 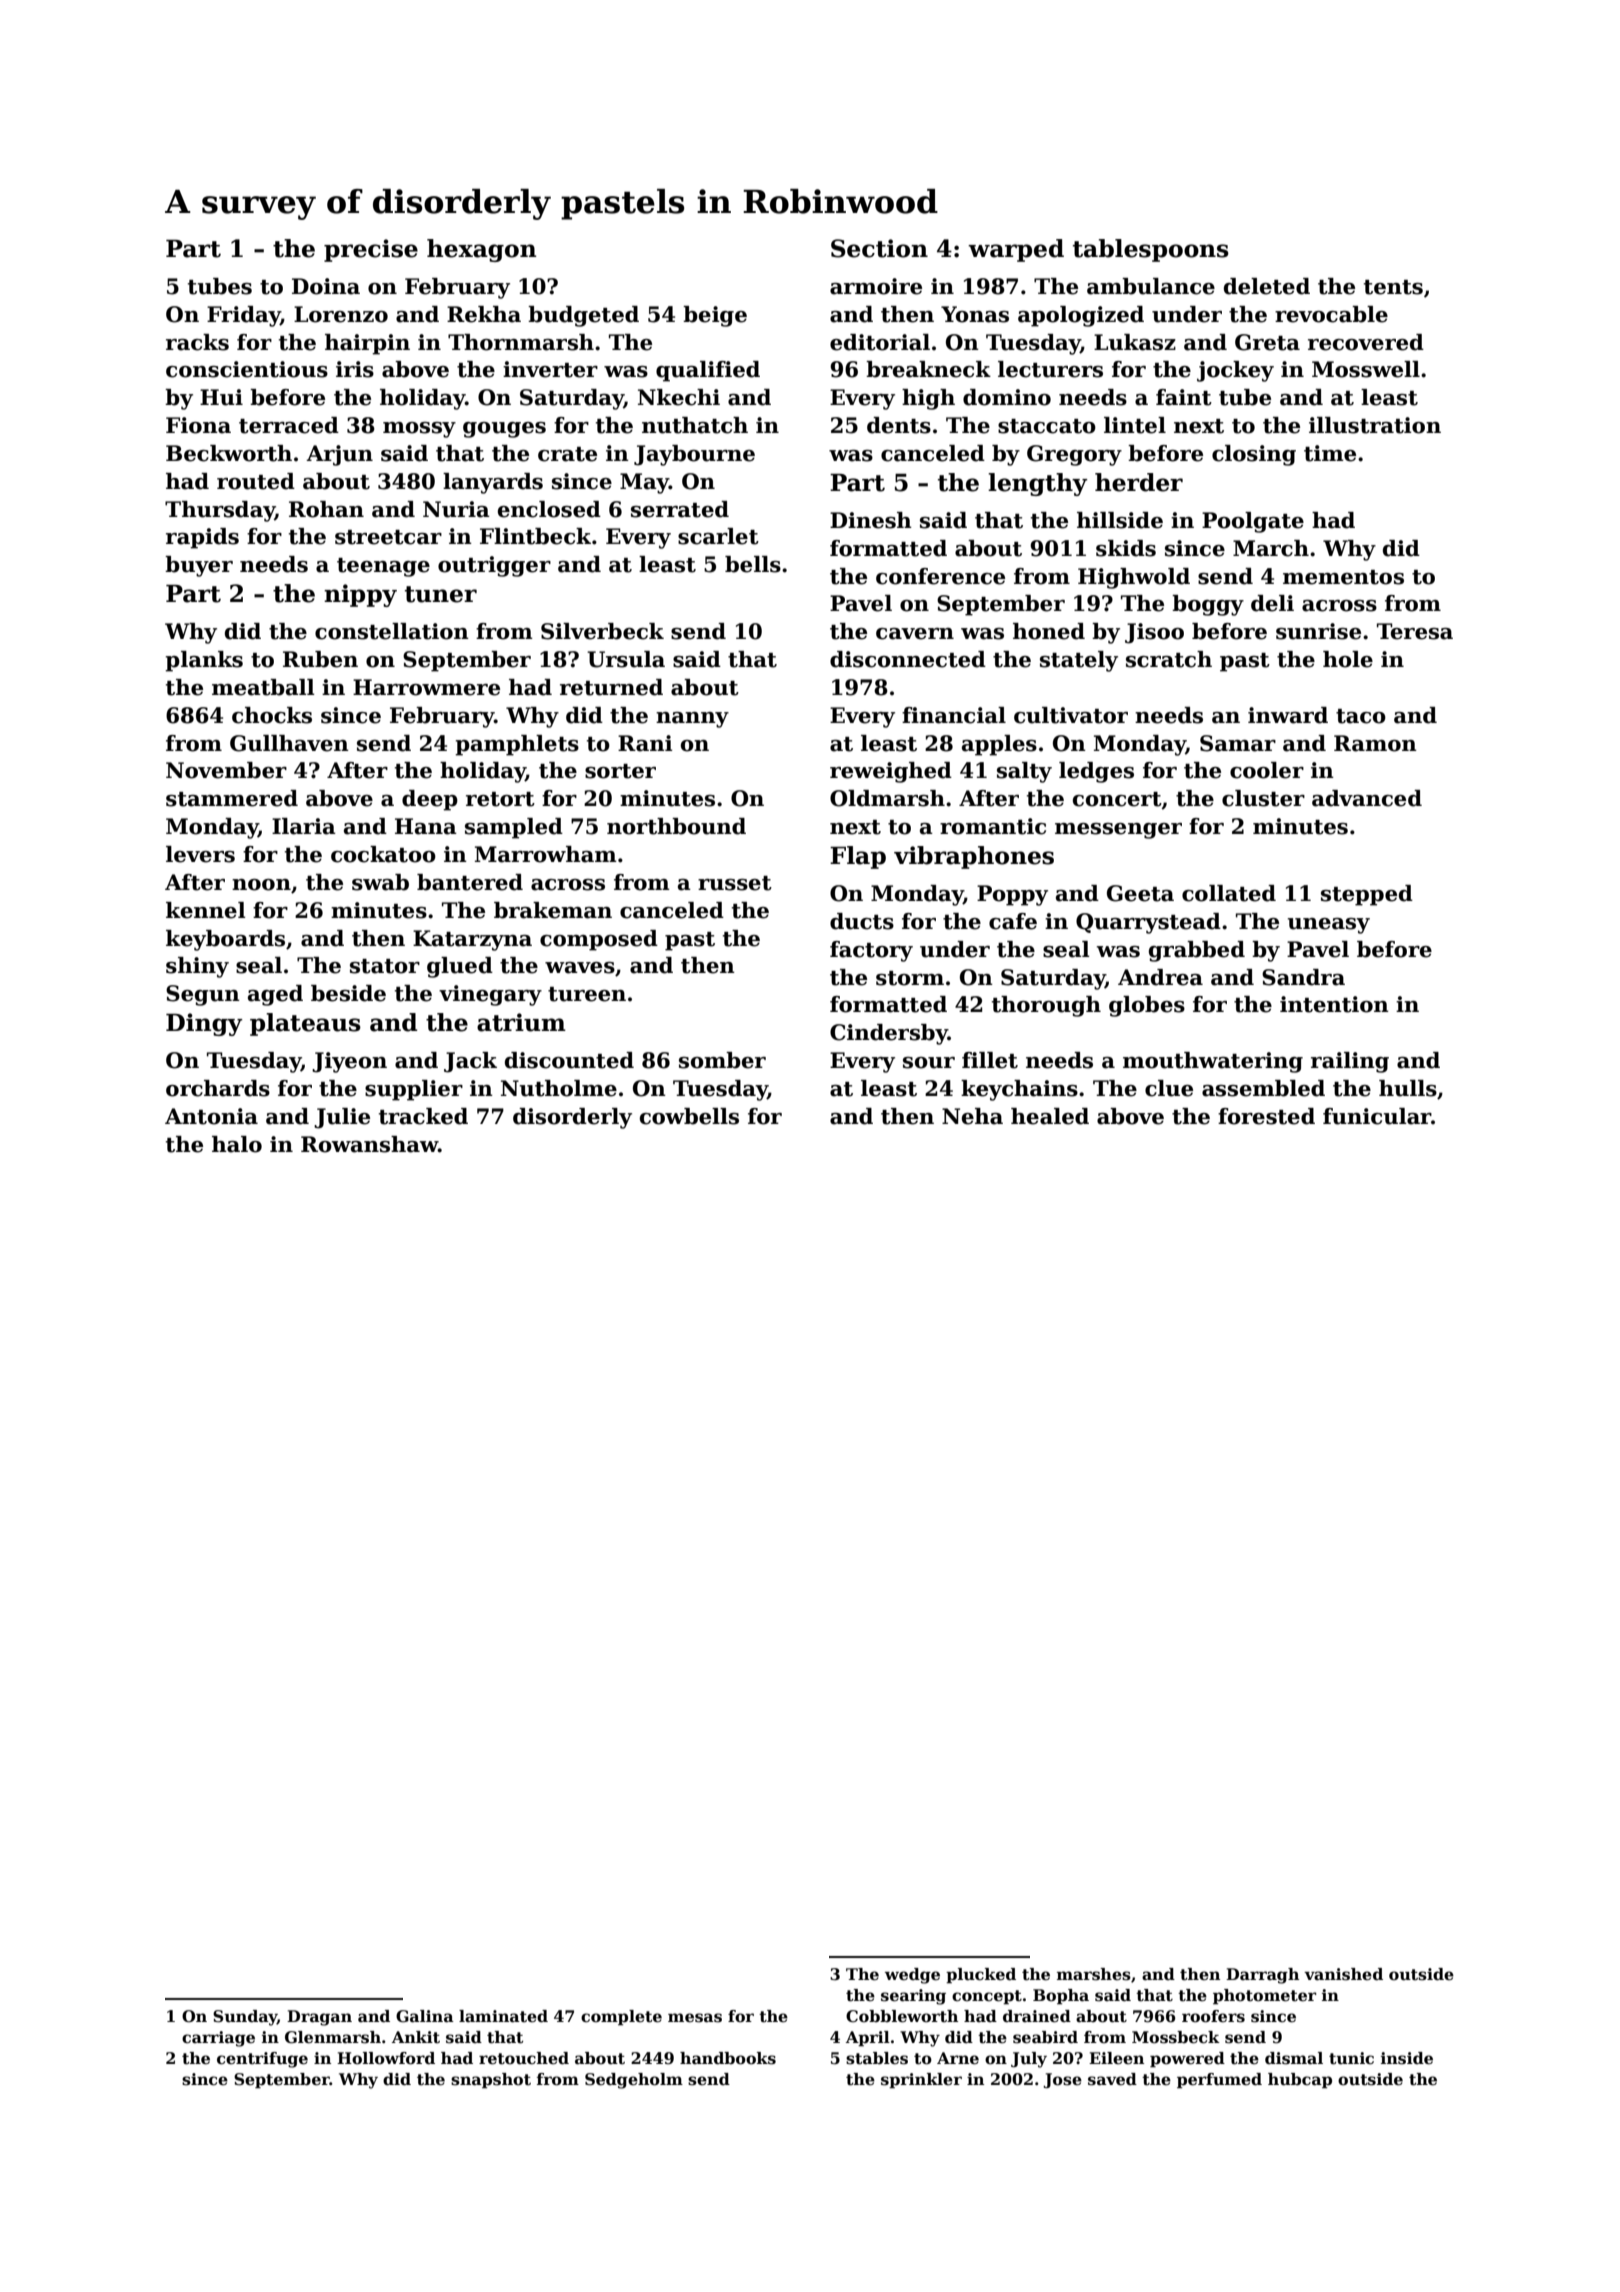 What do you see at coordinates (304, 826) in the image?
I see `Ilaria` at bounding box center [304, 826].
